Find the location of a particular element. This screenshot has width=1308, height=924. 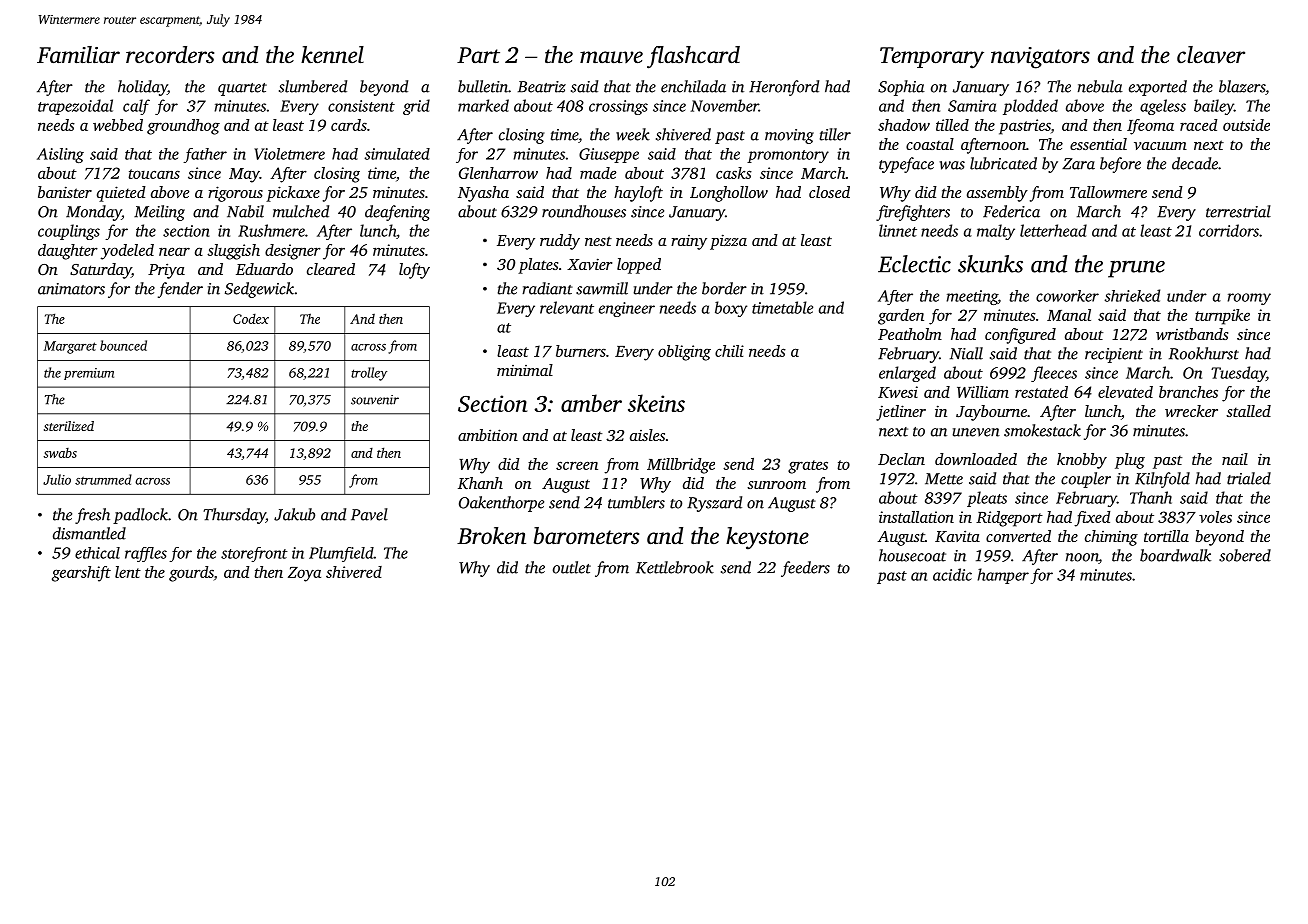

promontory is located at coordinates (788, 156).
